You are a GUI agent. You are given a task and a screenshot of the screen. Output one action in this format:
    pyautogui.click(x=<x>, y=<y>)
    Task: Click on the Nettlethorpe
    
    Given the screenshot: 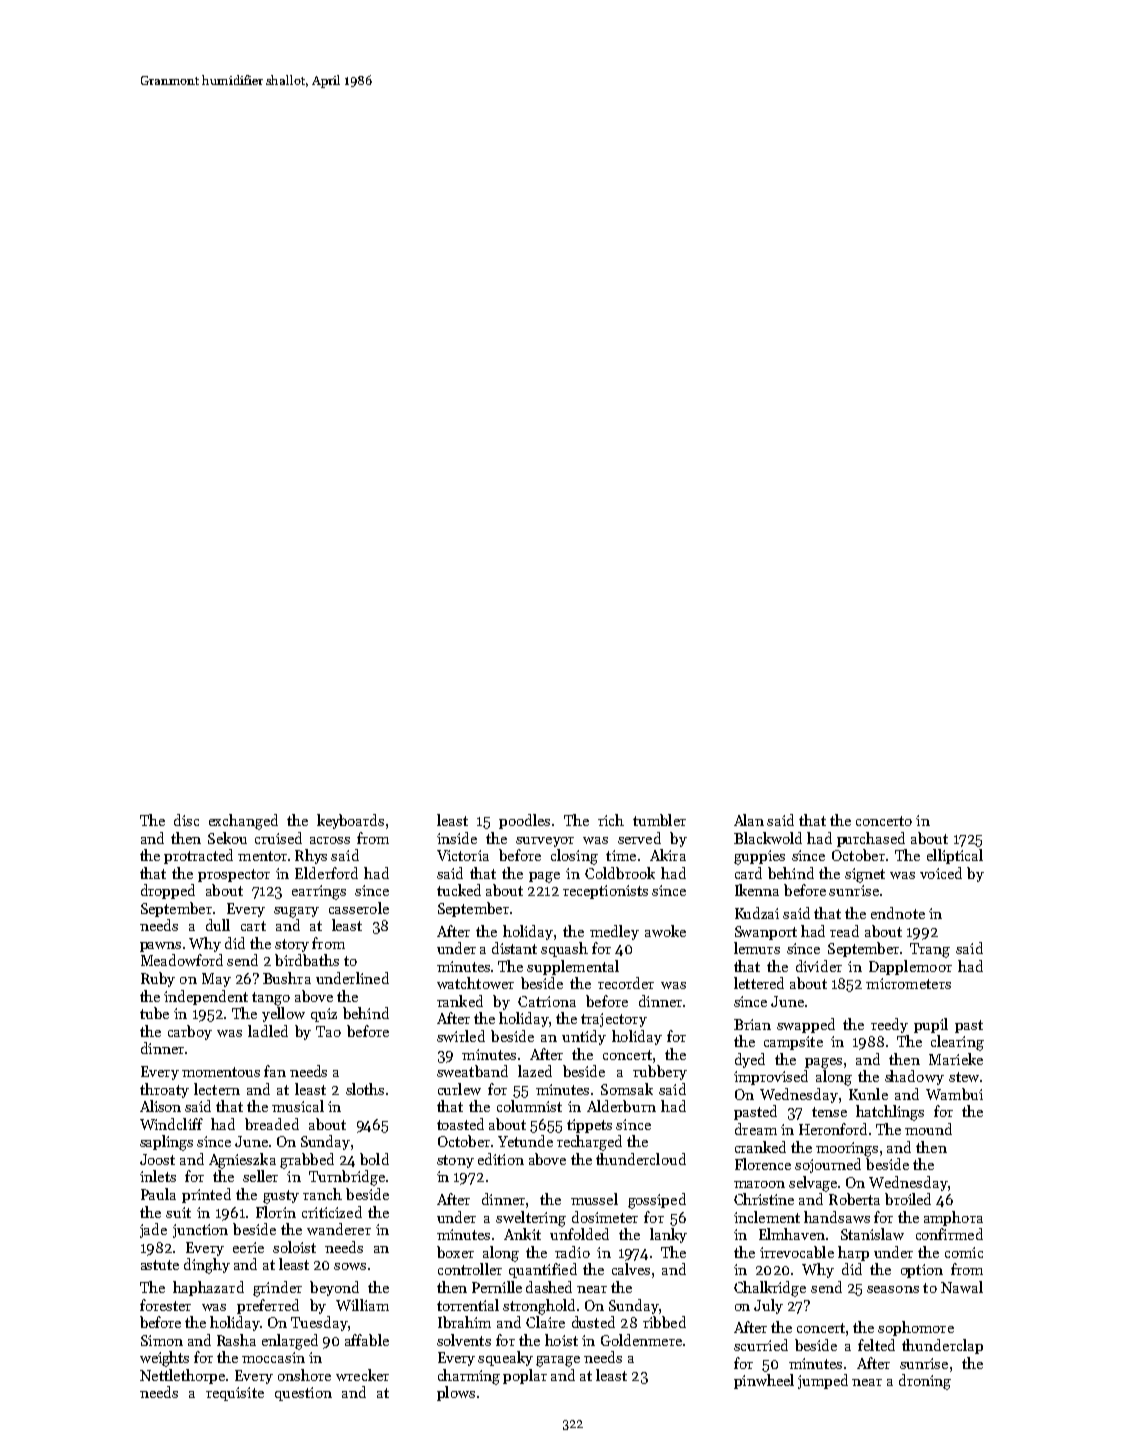 What is the action you would take?
    pyautogui.click(x=182, y=1376)
